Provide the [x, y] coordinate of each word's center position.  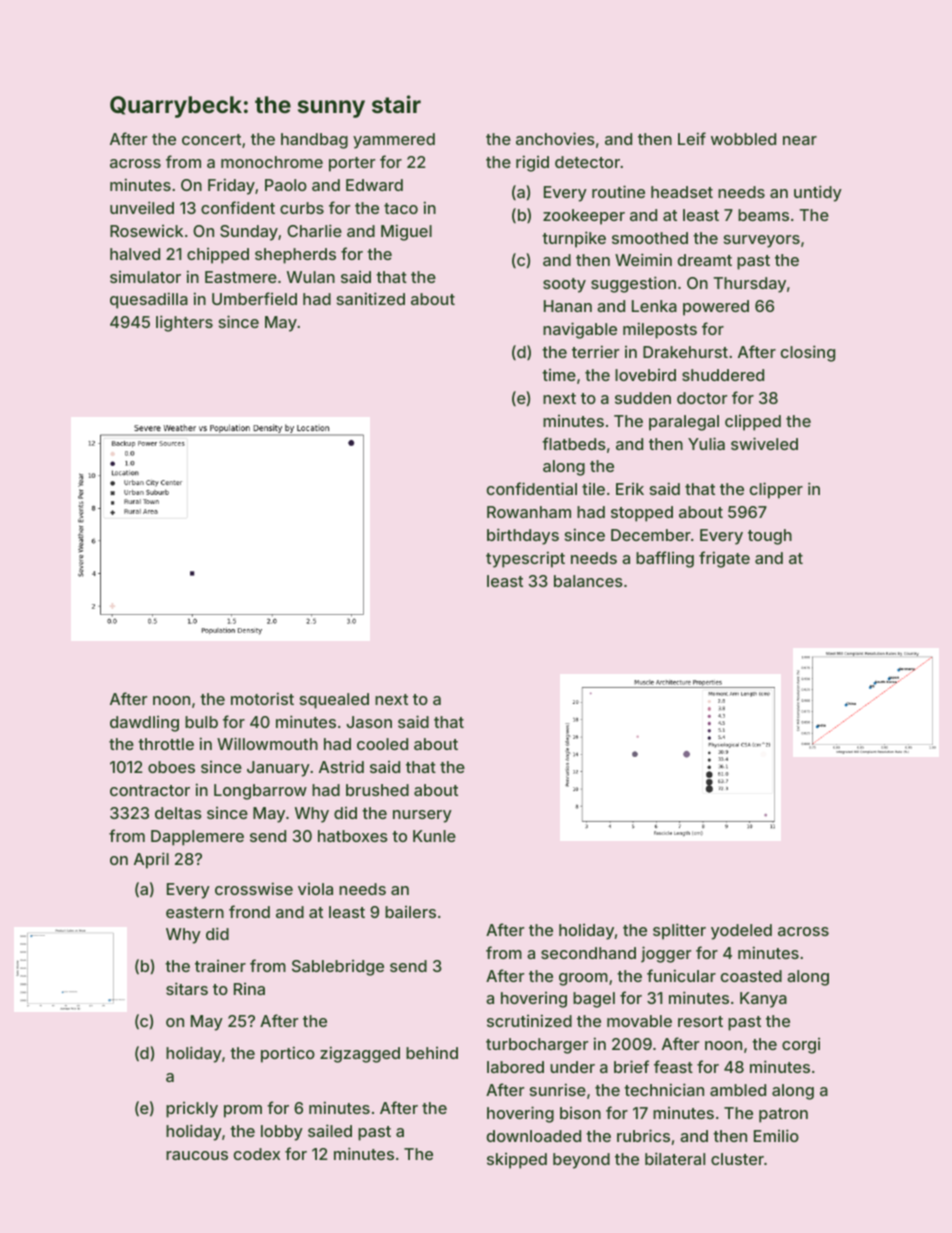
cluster [737, 1159]
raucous [197, 1155]
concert [211, 139]
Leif [692, 138]
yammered [394, 141]
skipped [517, 1161]
